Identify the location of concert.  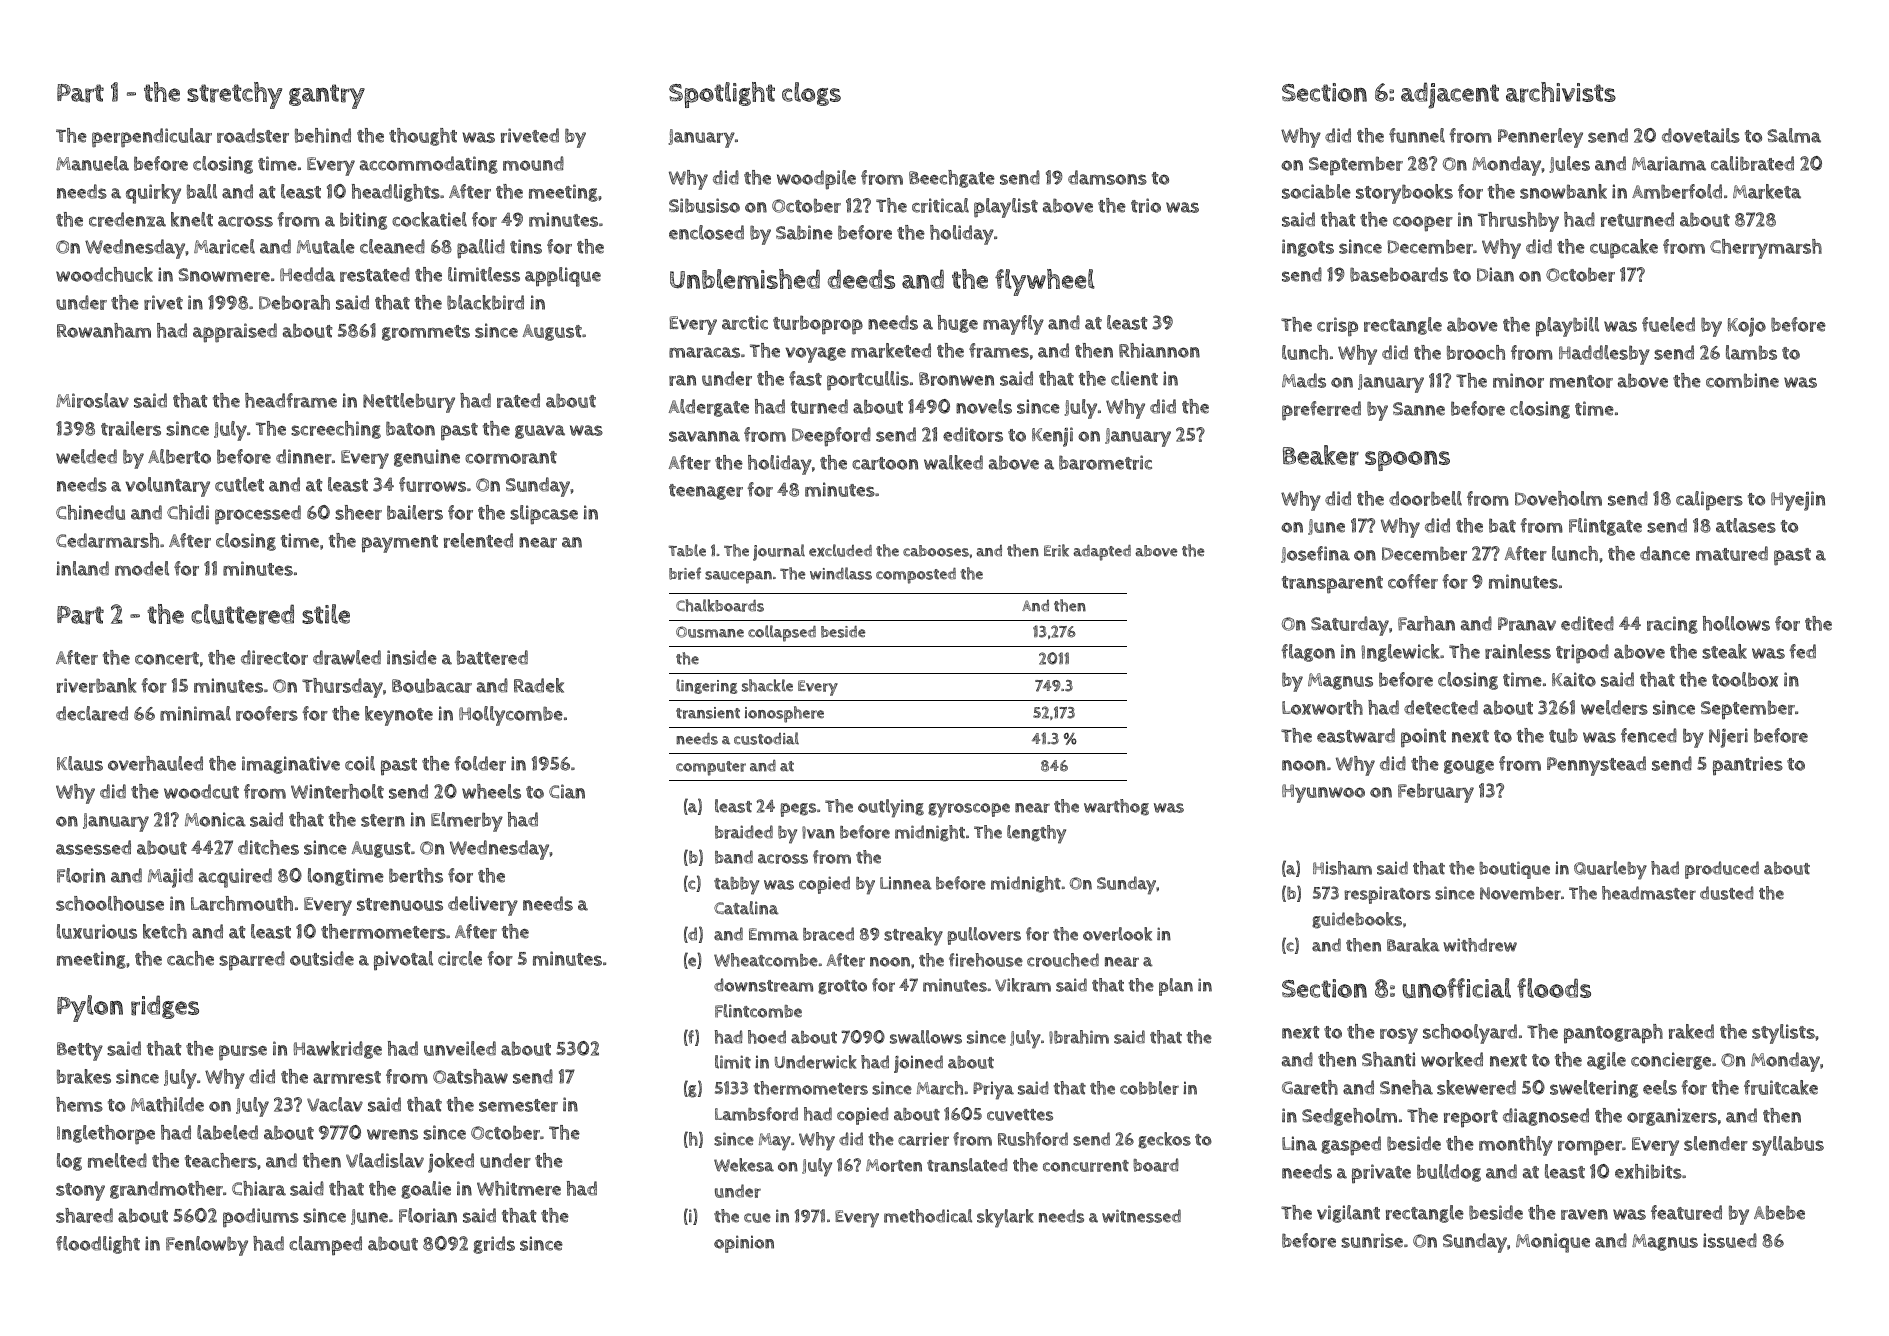
(167, 658).
